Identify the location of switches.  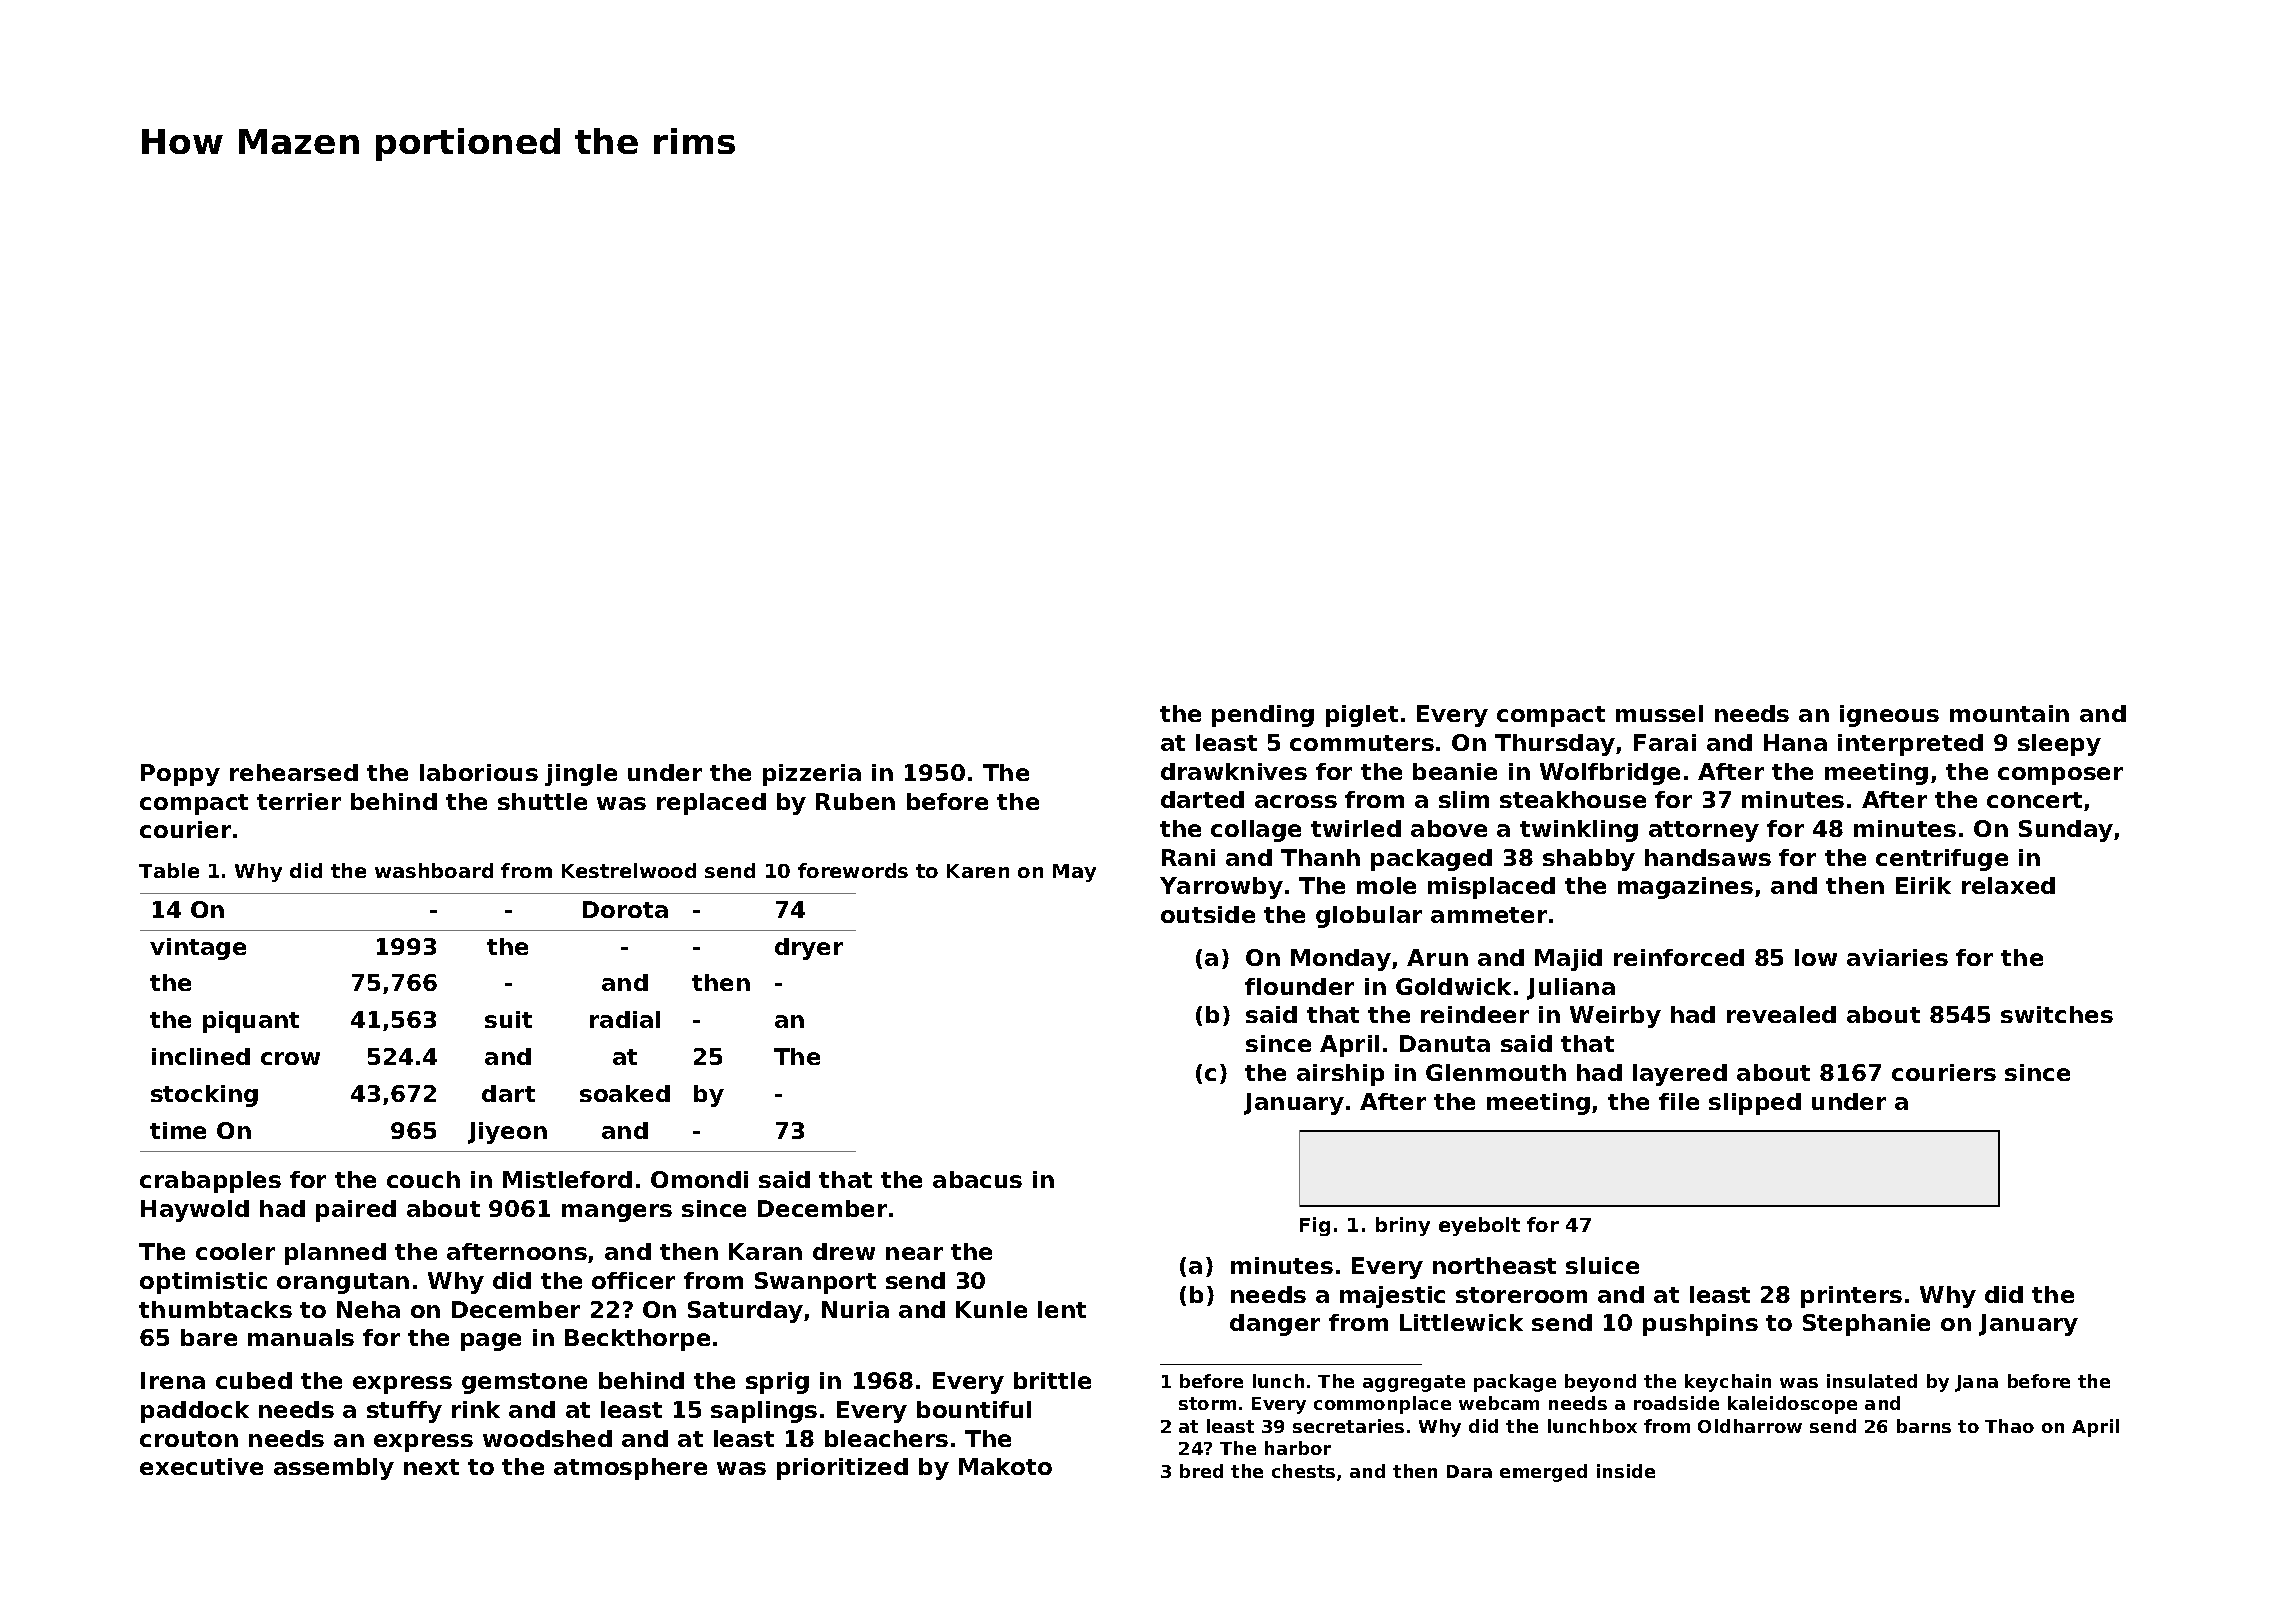
(2057, 1014).
